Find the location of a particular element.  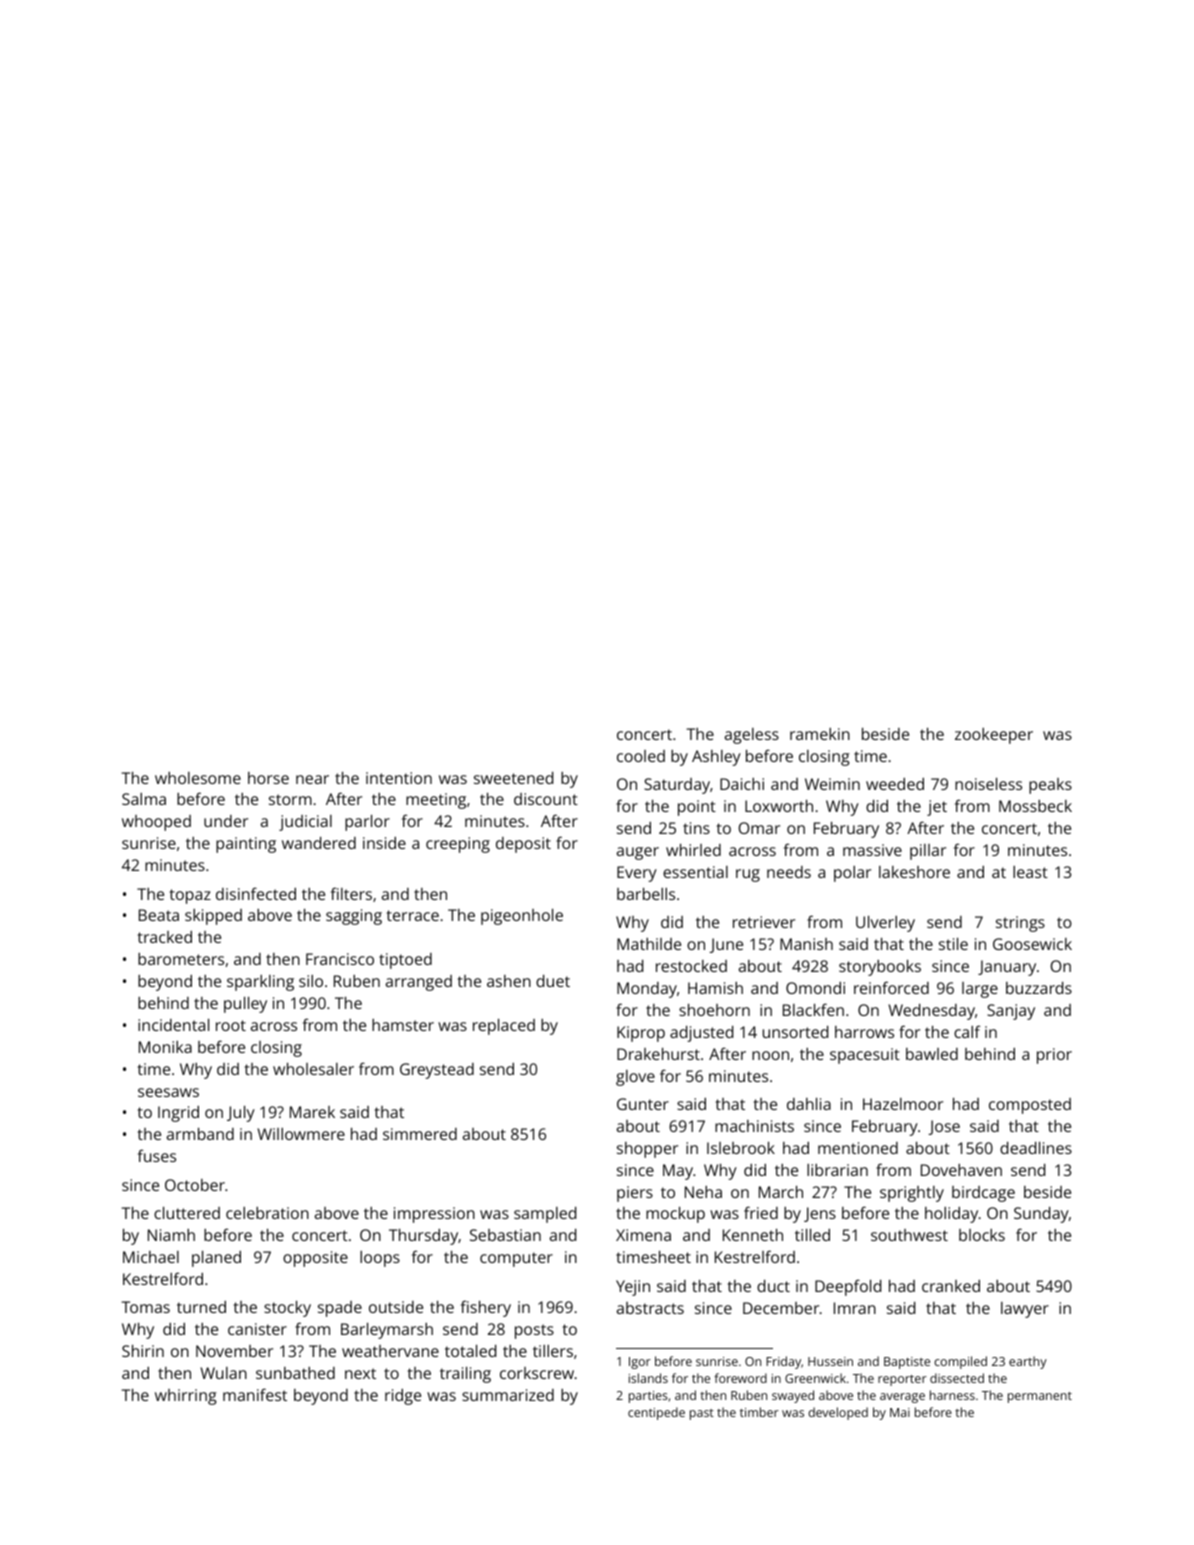

least is located at coordinates (1030, 872).
